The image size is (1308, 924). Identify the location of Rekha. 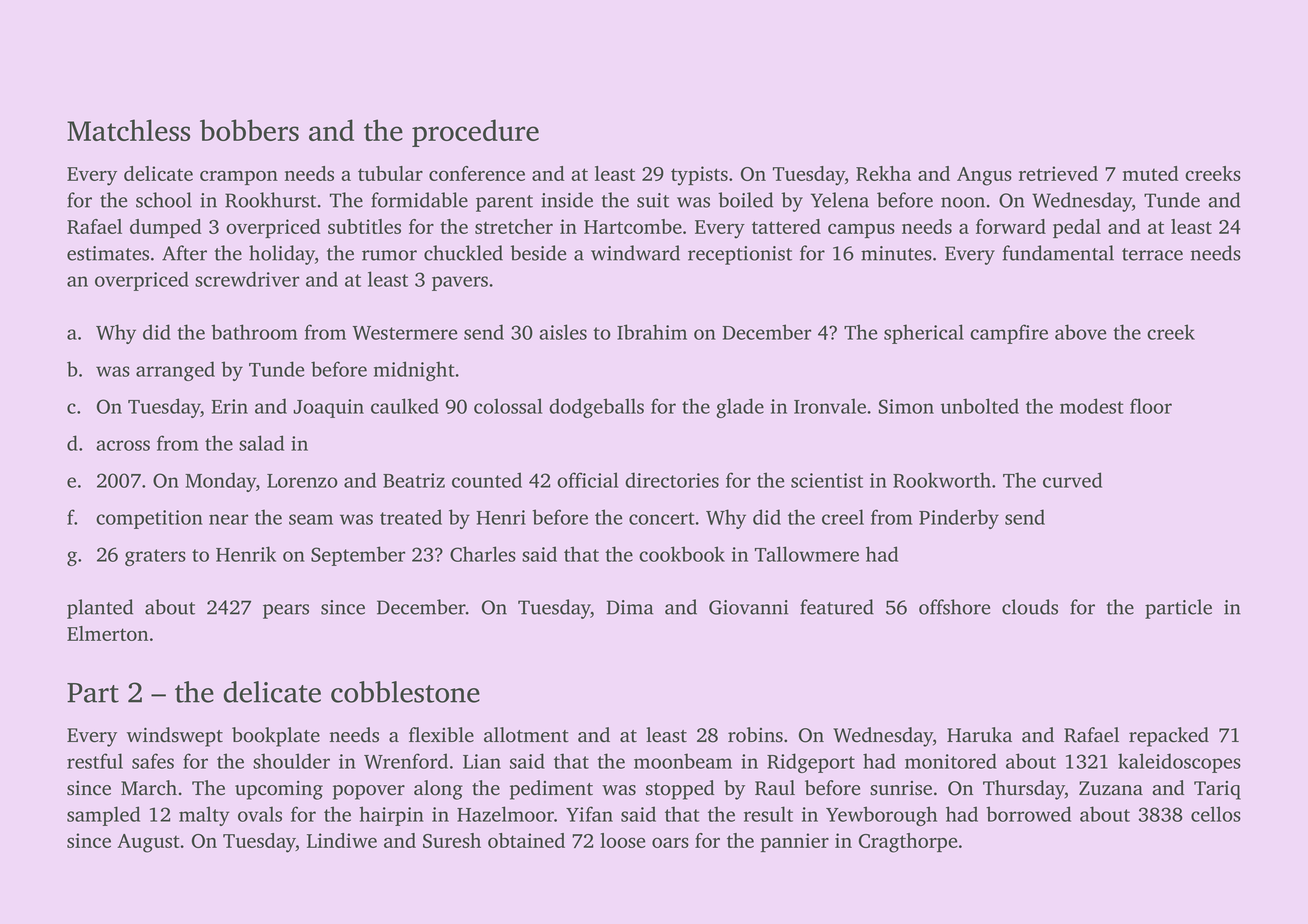
(883, 173).
